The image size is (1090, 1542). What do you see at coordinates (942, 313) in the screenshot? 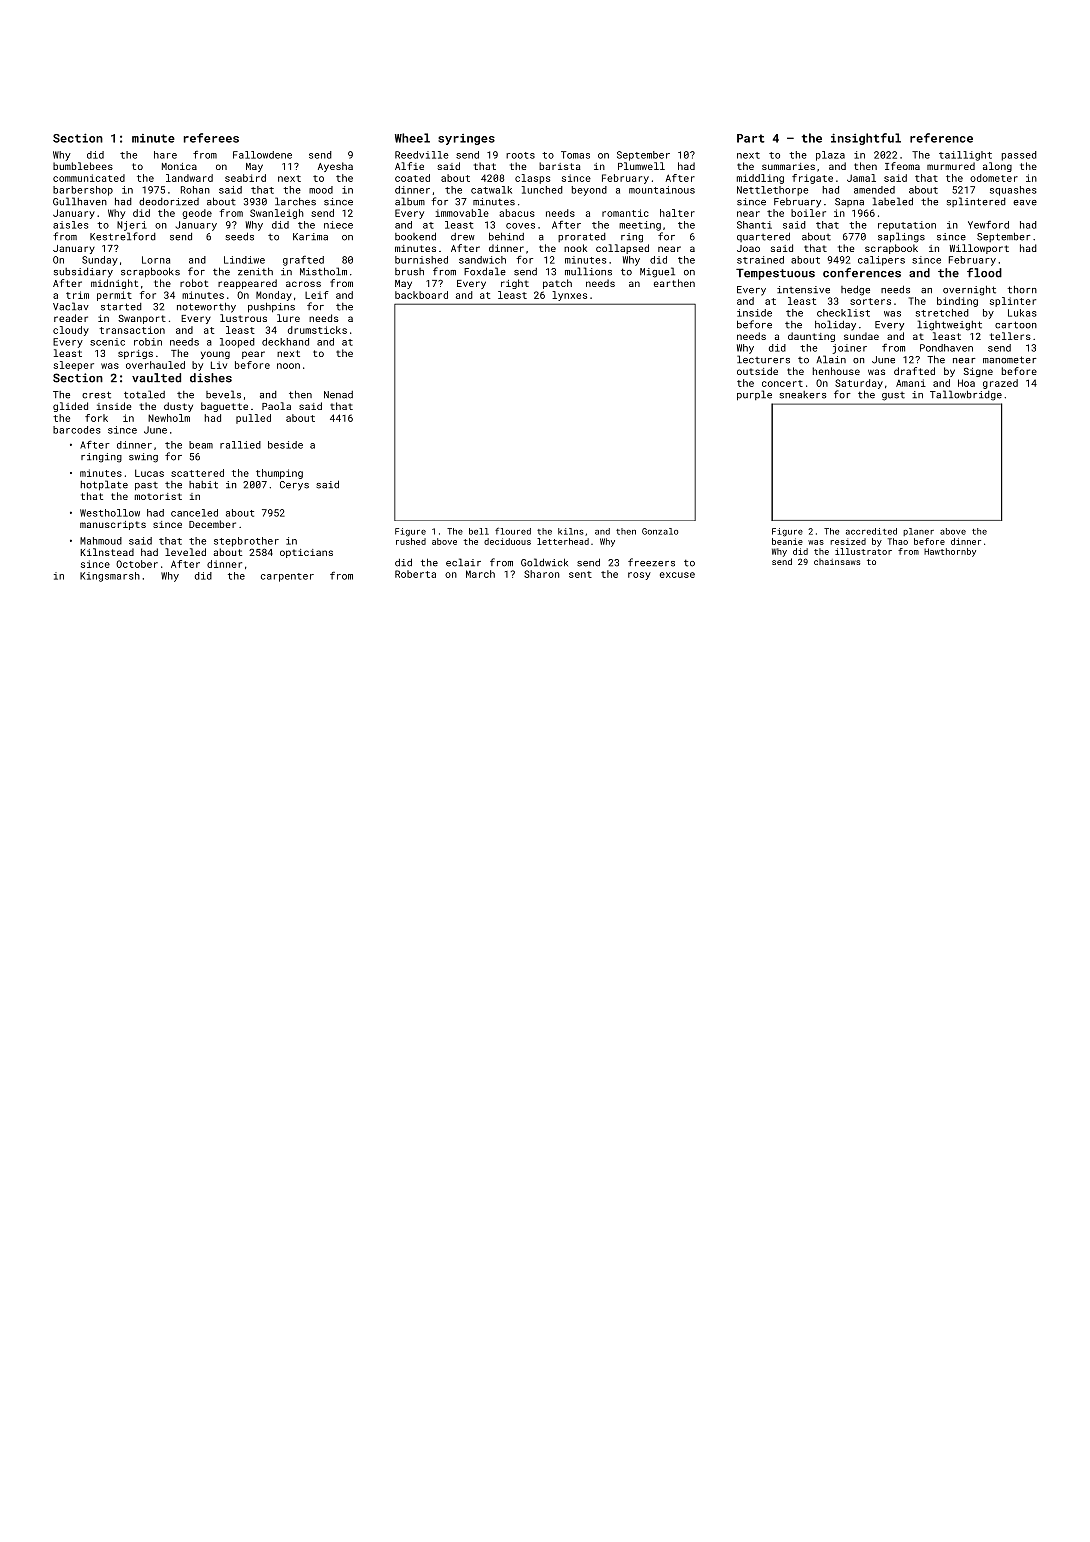
I see `stretched` at bounding box center [942, 313].
